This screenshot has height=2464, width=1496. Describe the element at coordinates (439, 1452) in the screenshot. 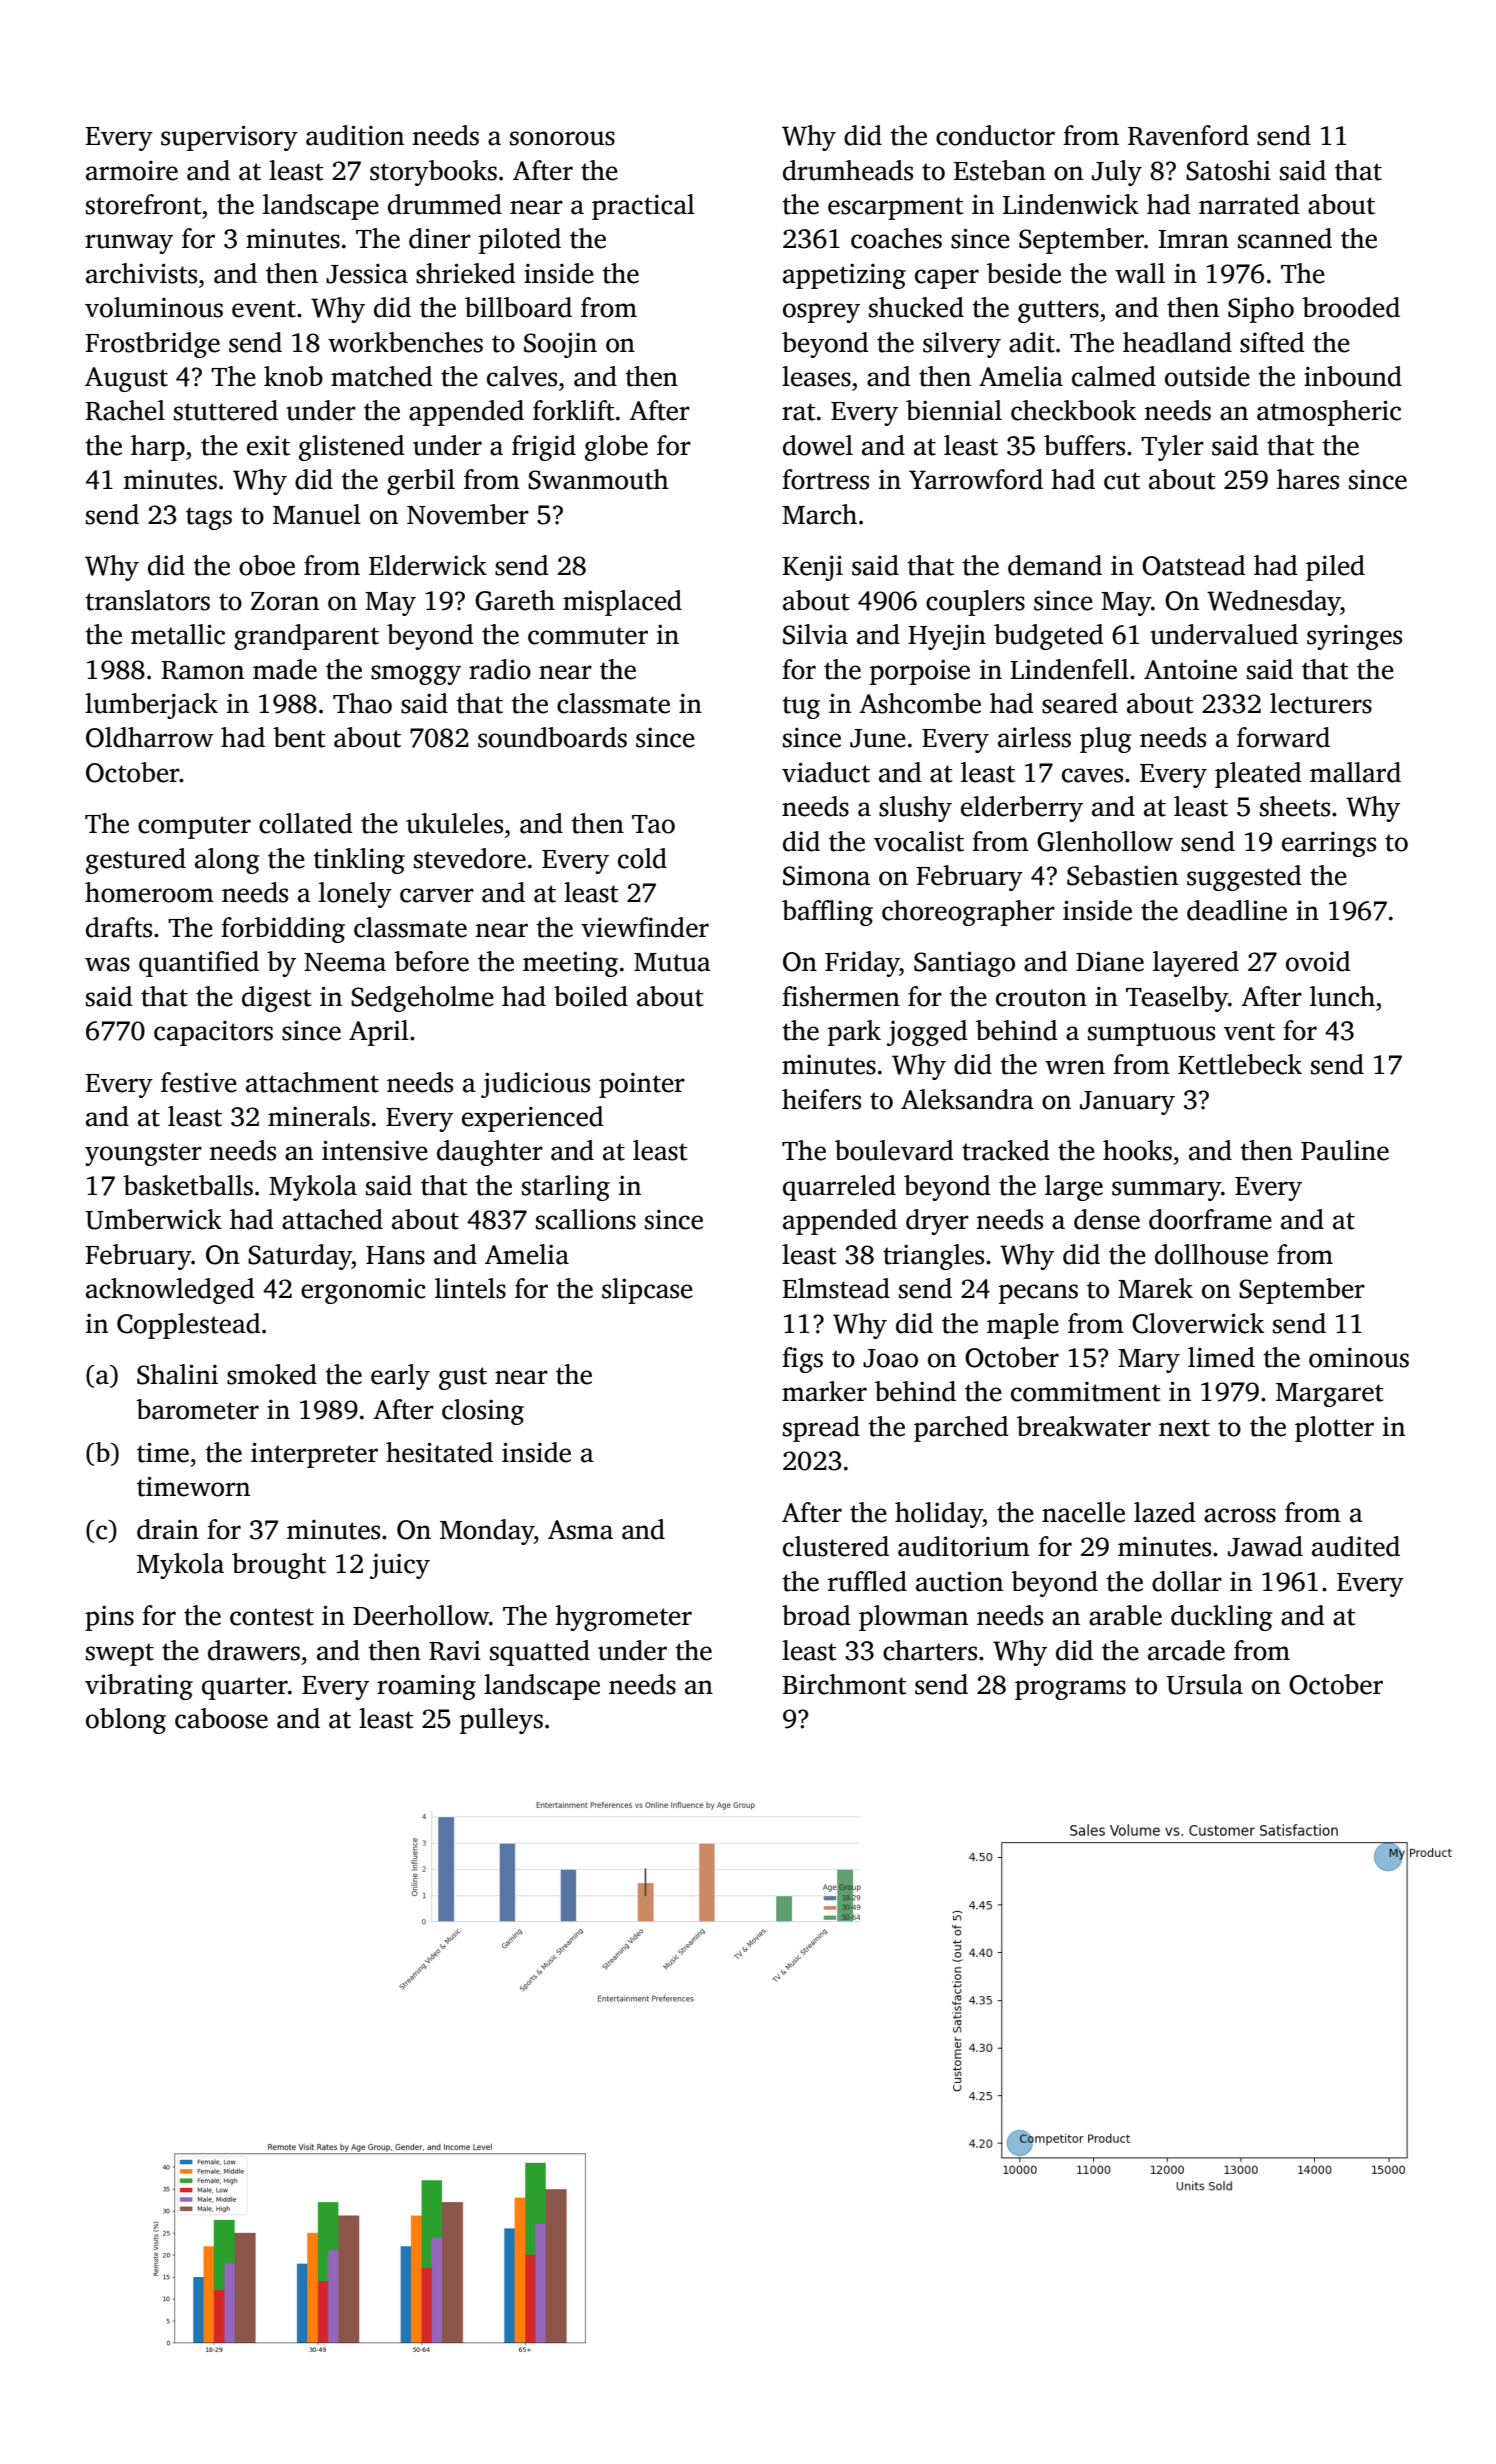

I see `hesitated` at that location.
